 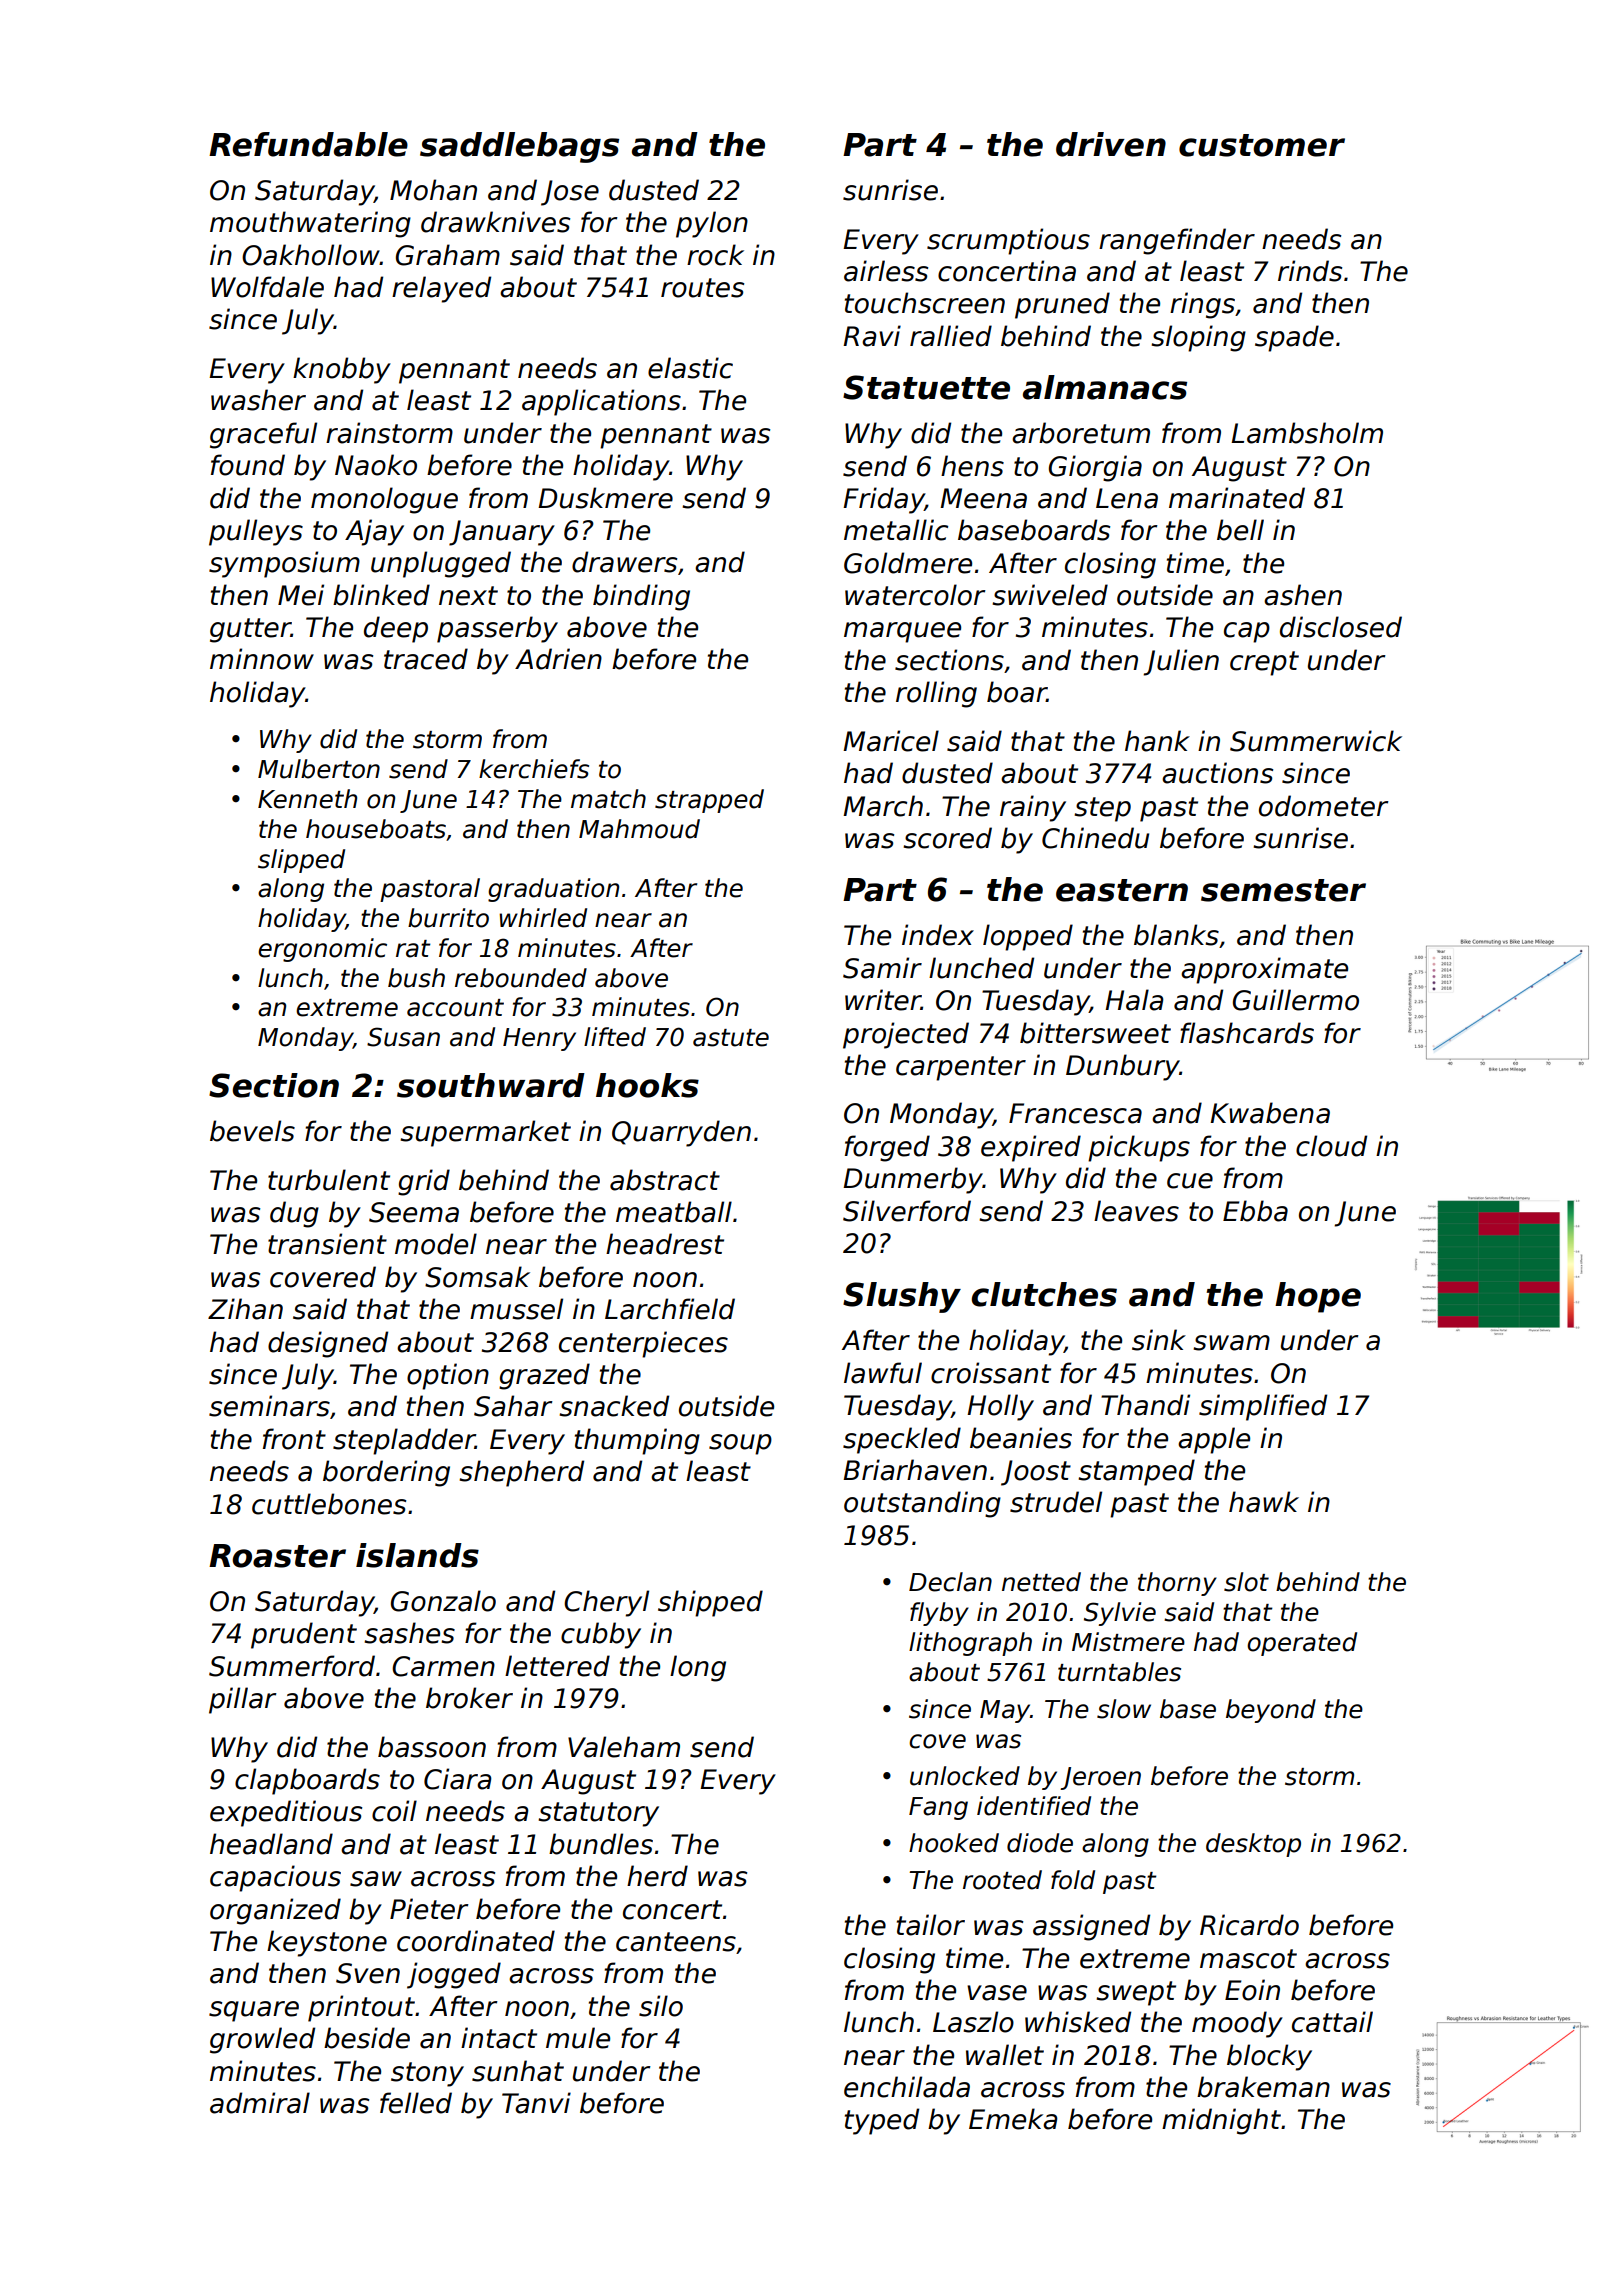 I want to click on enchilada, so click(x=907, y=2087).
